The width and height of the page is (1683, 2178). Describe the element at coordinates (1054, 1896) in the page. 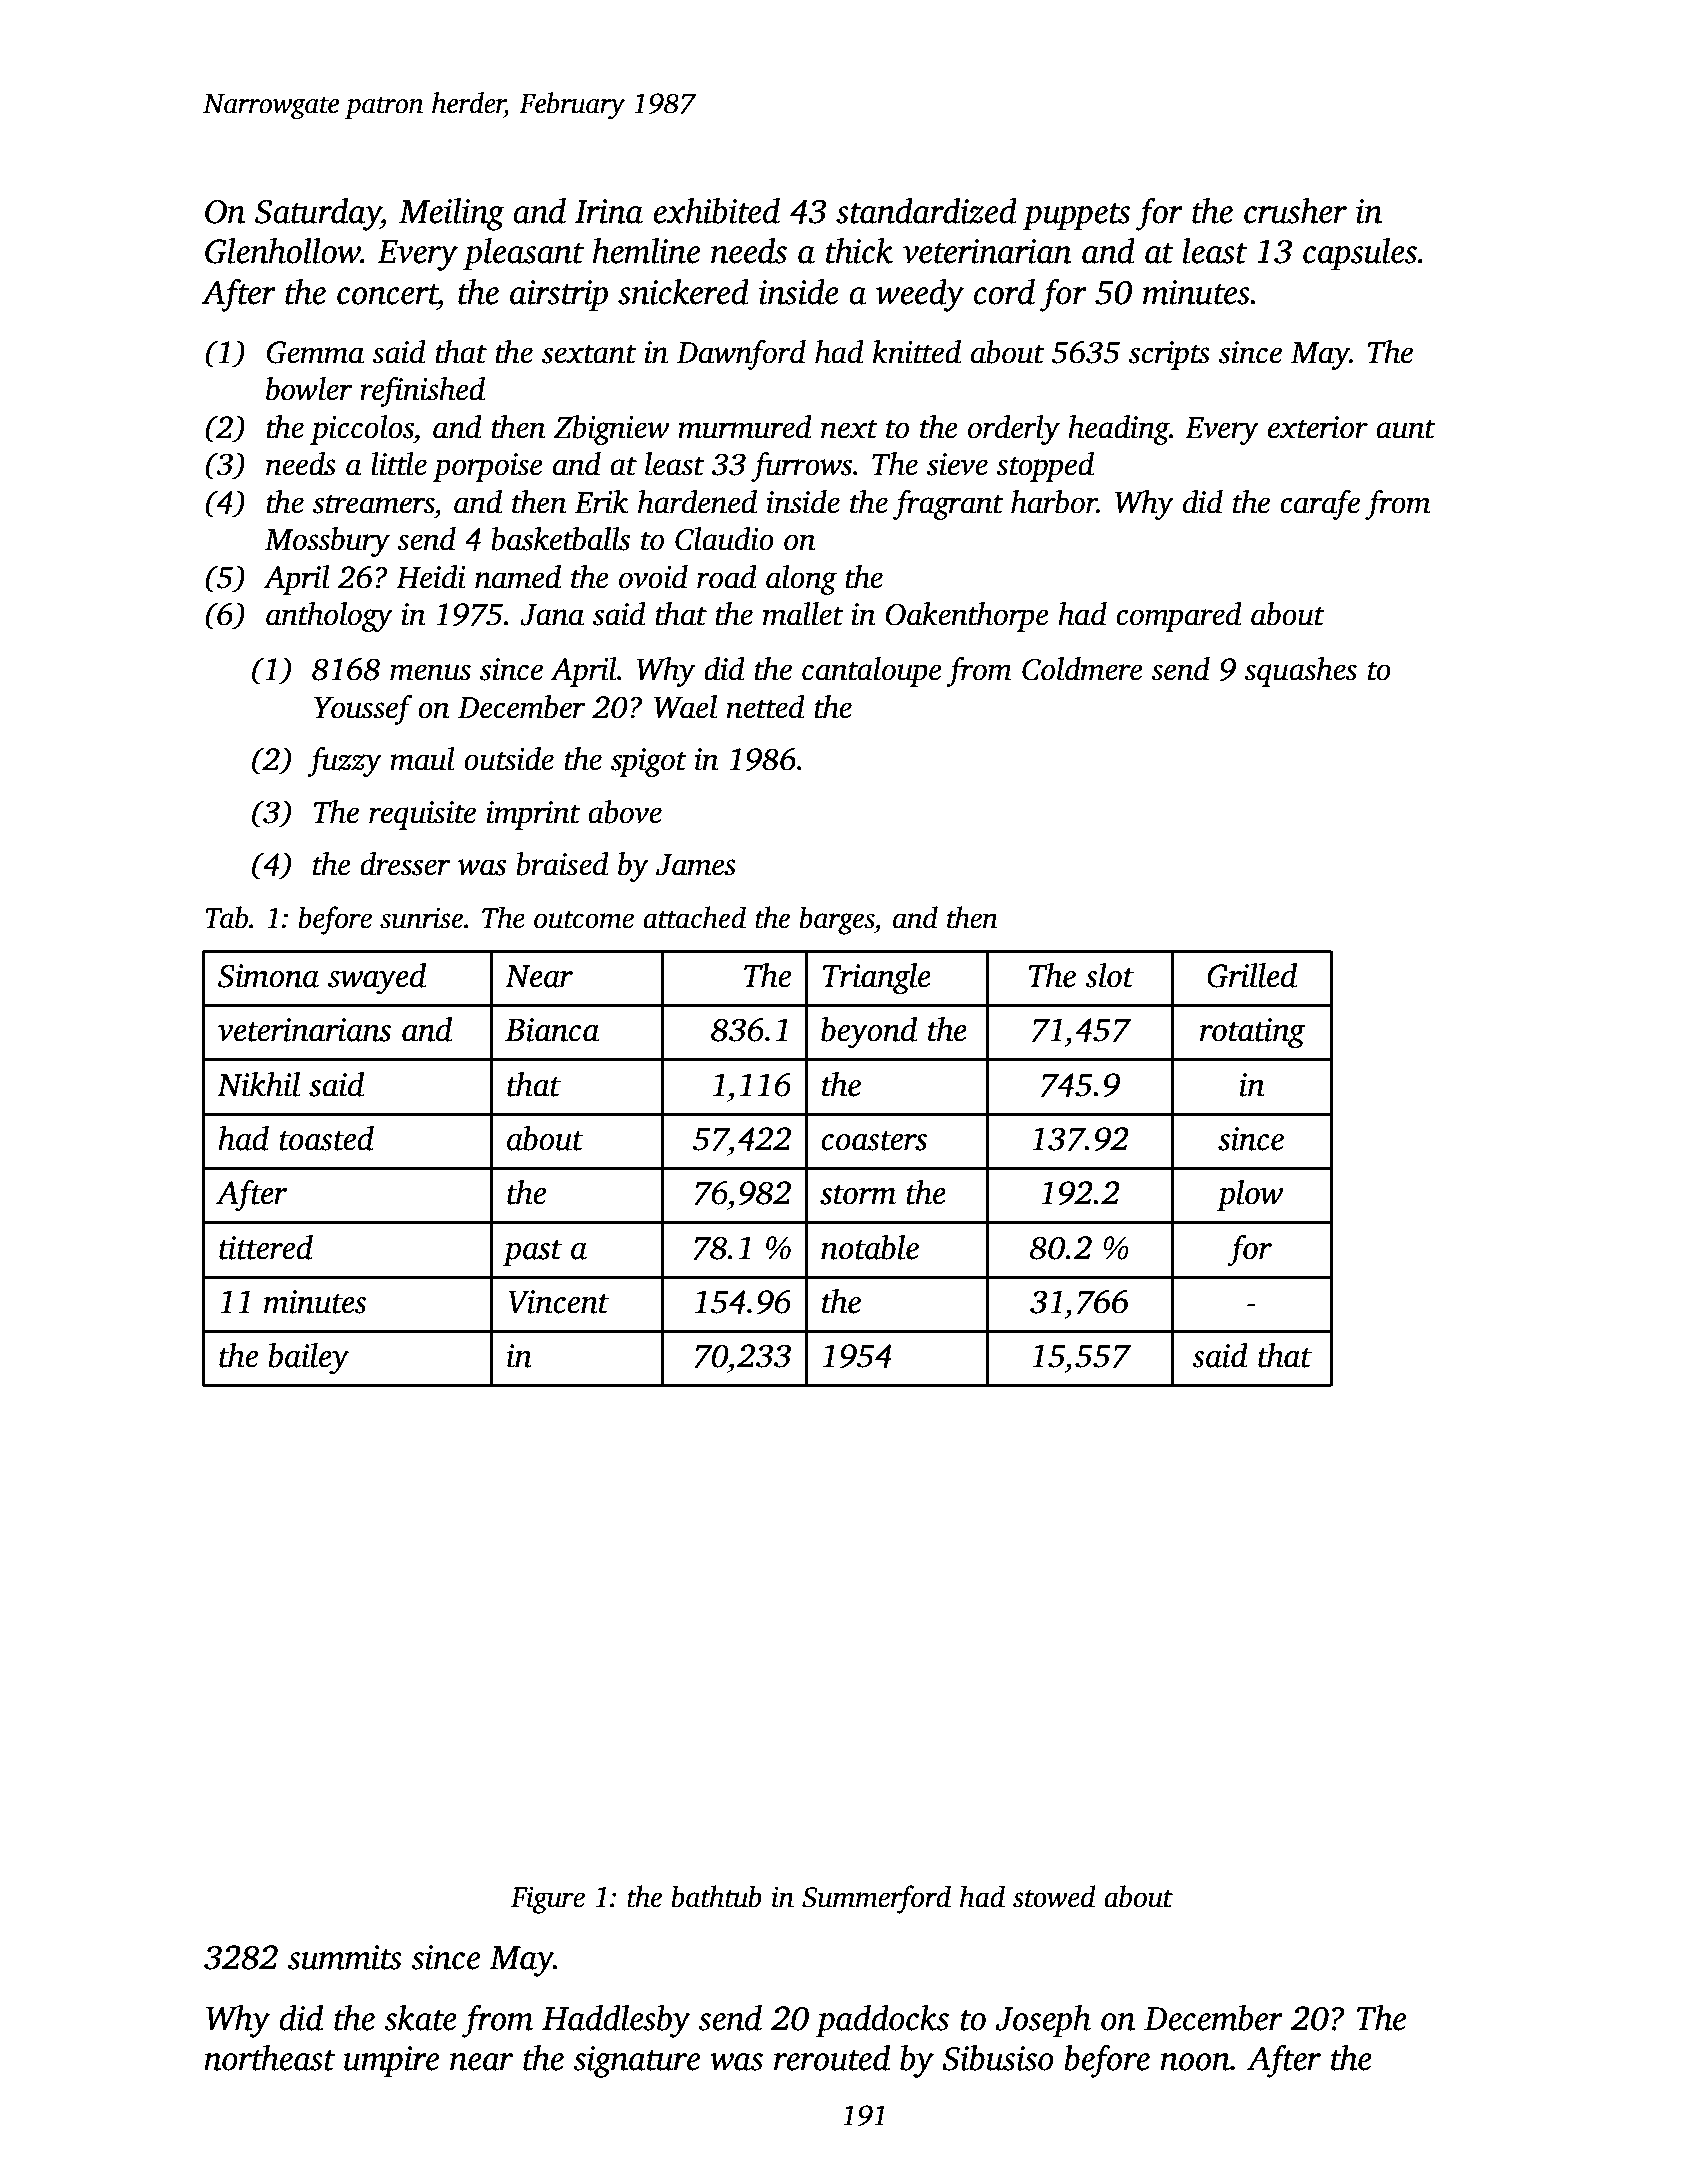

I see `stowed` at that location.
